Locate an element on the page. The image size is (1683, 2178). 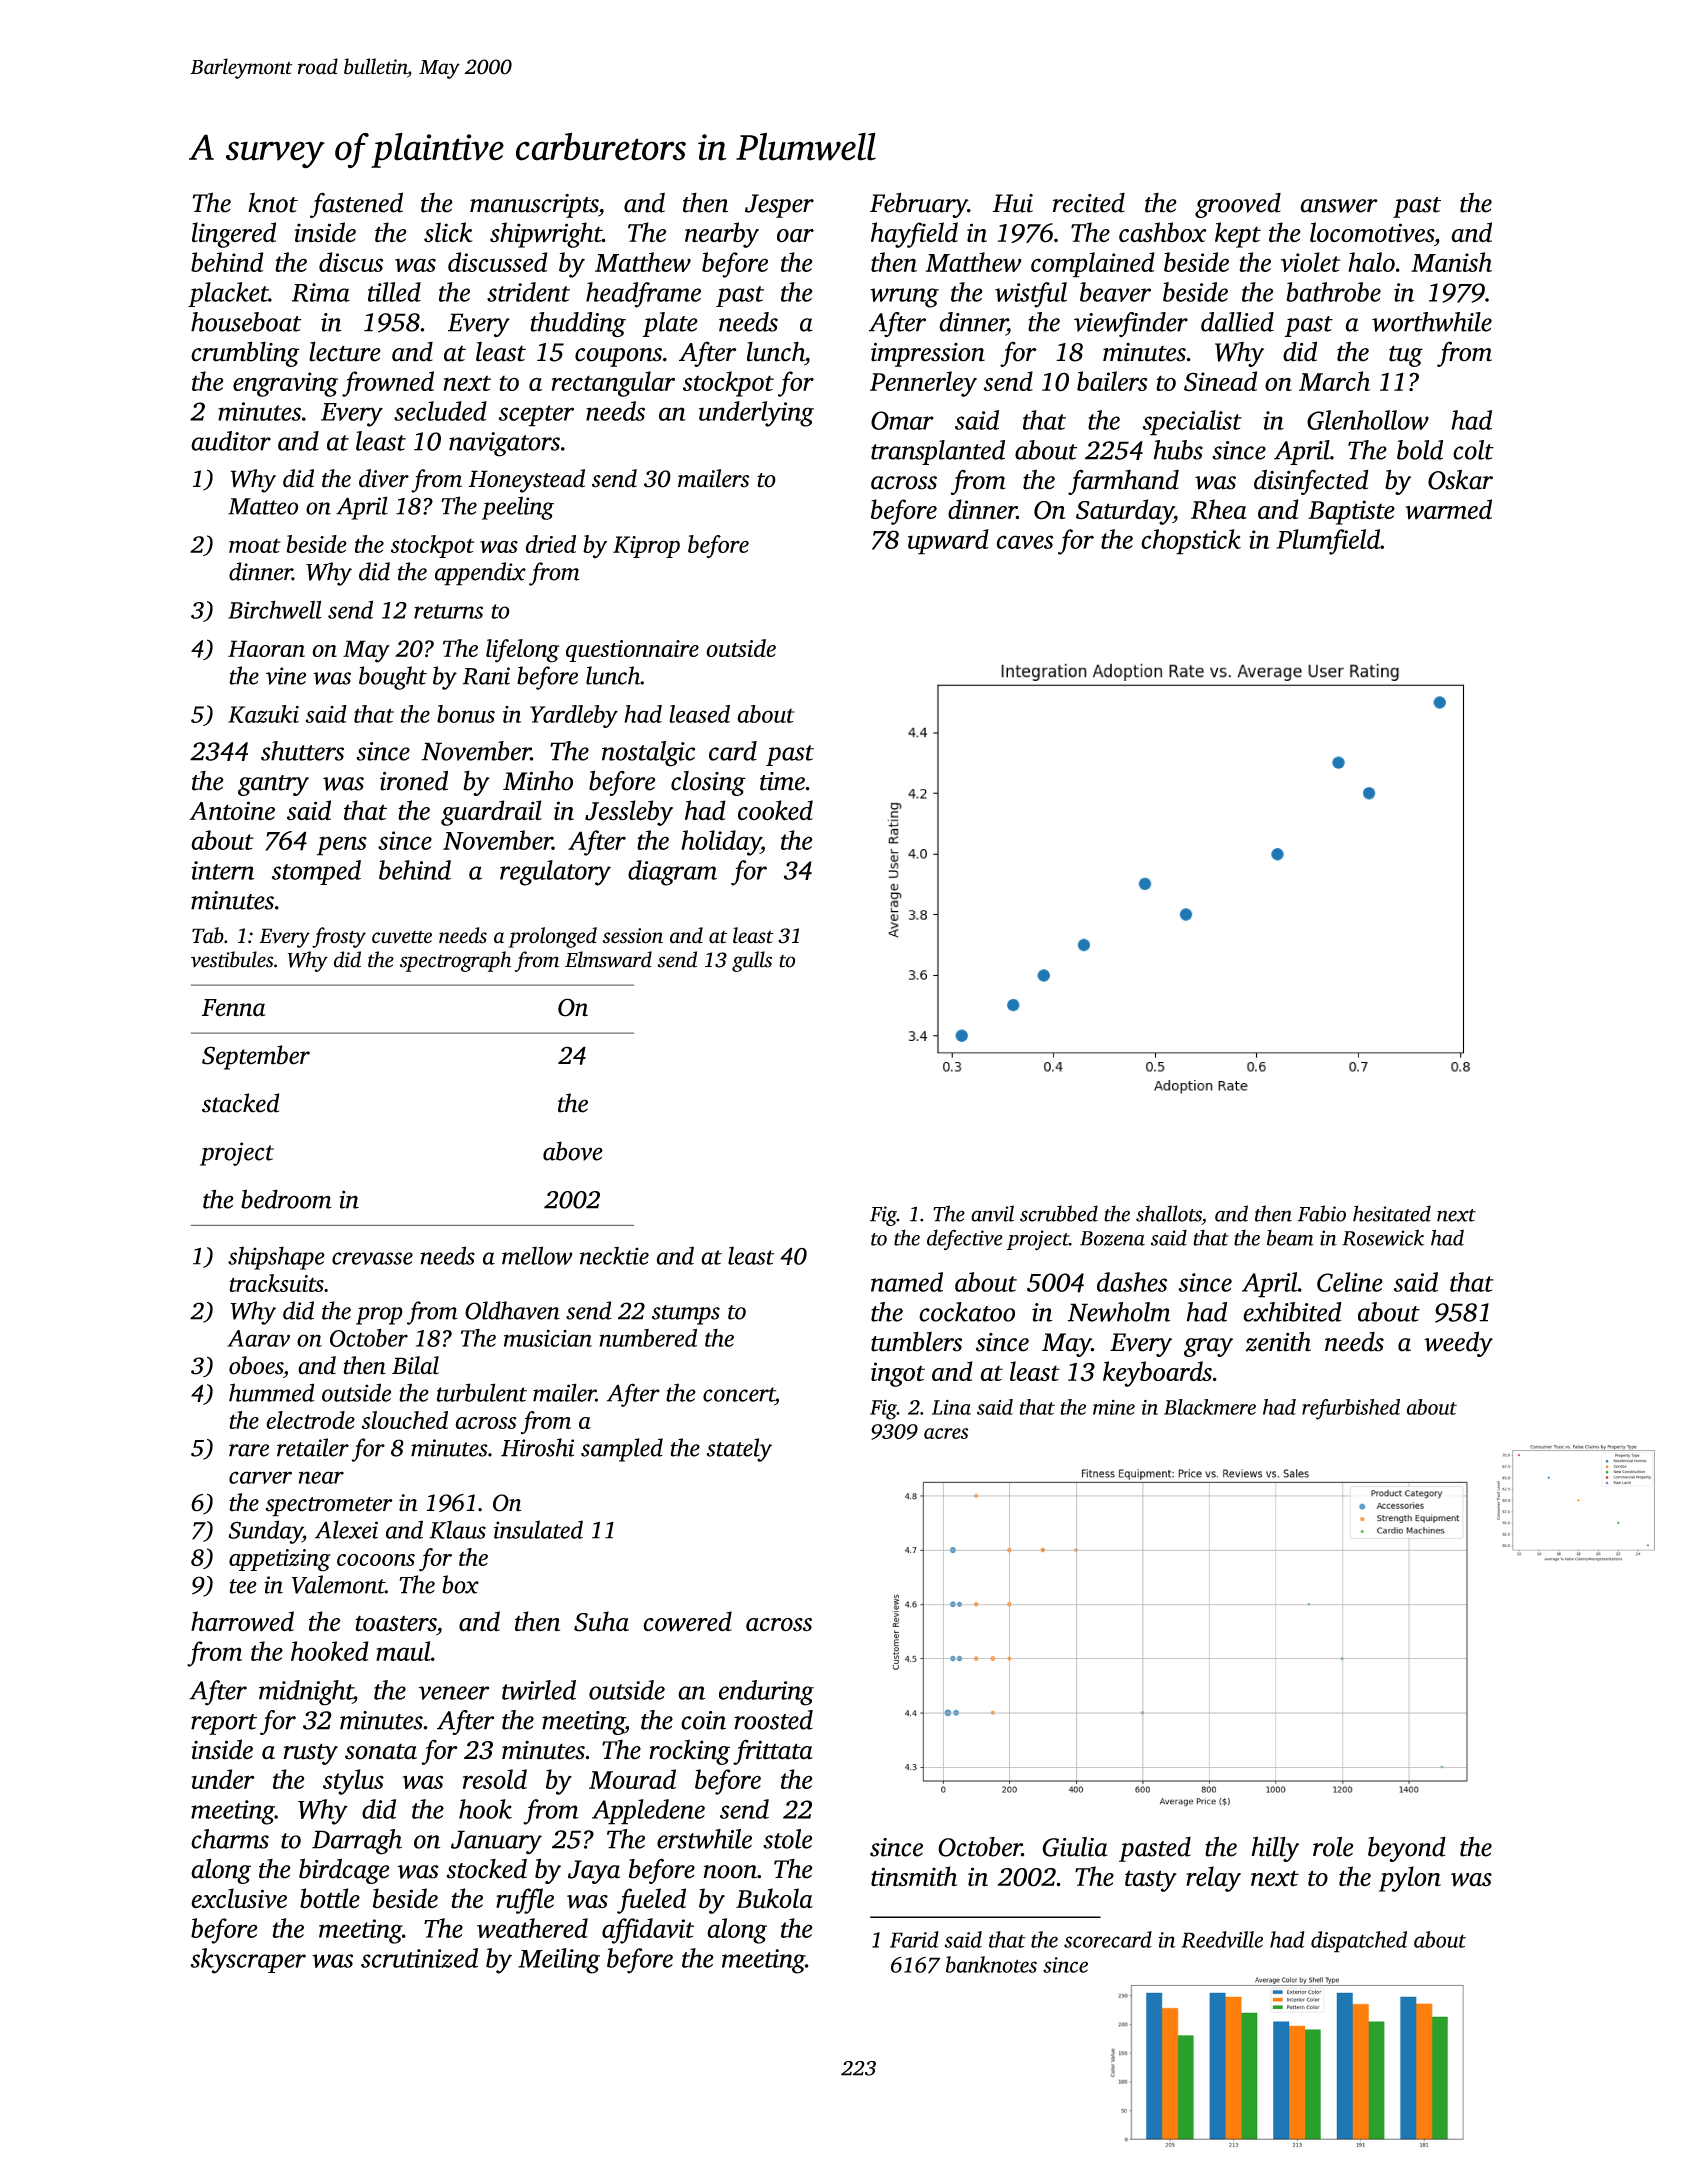
Farid is located at coordinates (914, 1939).
